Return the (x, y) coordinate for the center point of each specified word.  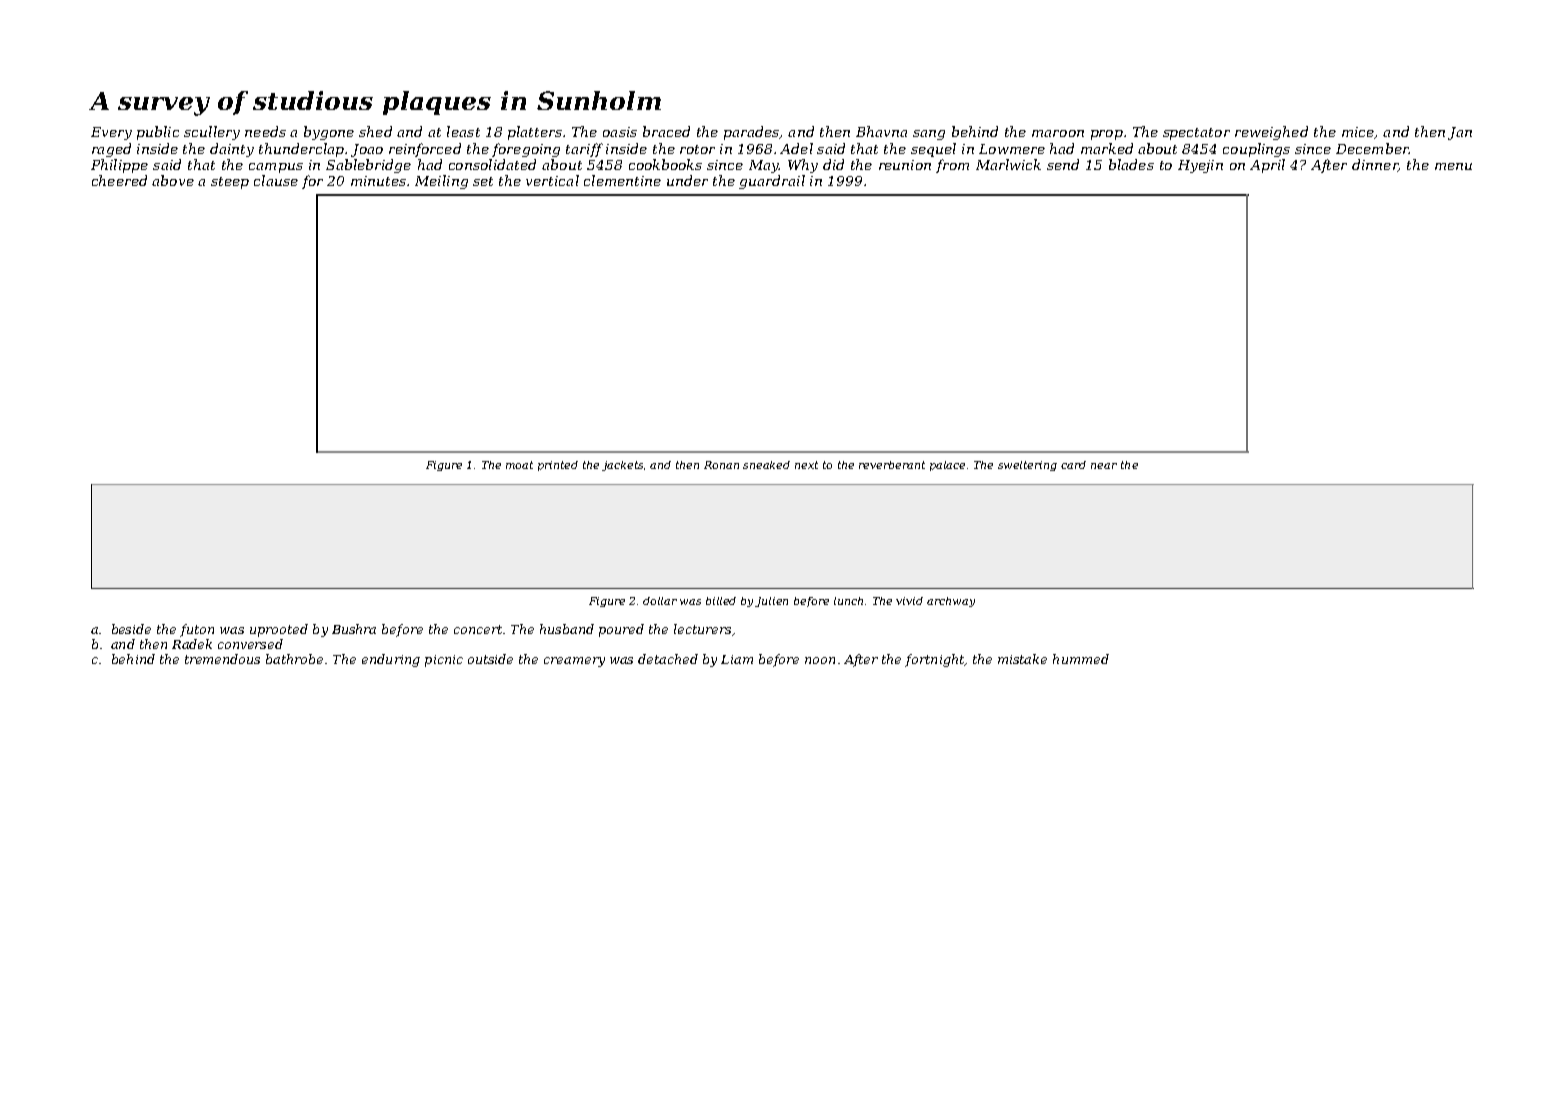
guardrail (772, 182)
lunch (848, 601)
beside (131, 629)
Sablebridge (368, 166)
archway (951, 602)
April (1267, 166)
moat (519, 465)
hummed (1081, 659)
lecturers (702, 629)
